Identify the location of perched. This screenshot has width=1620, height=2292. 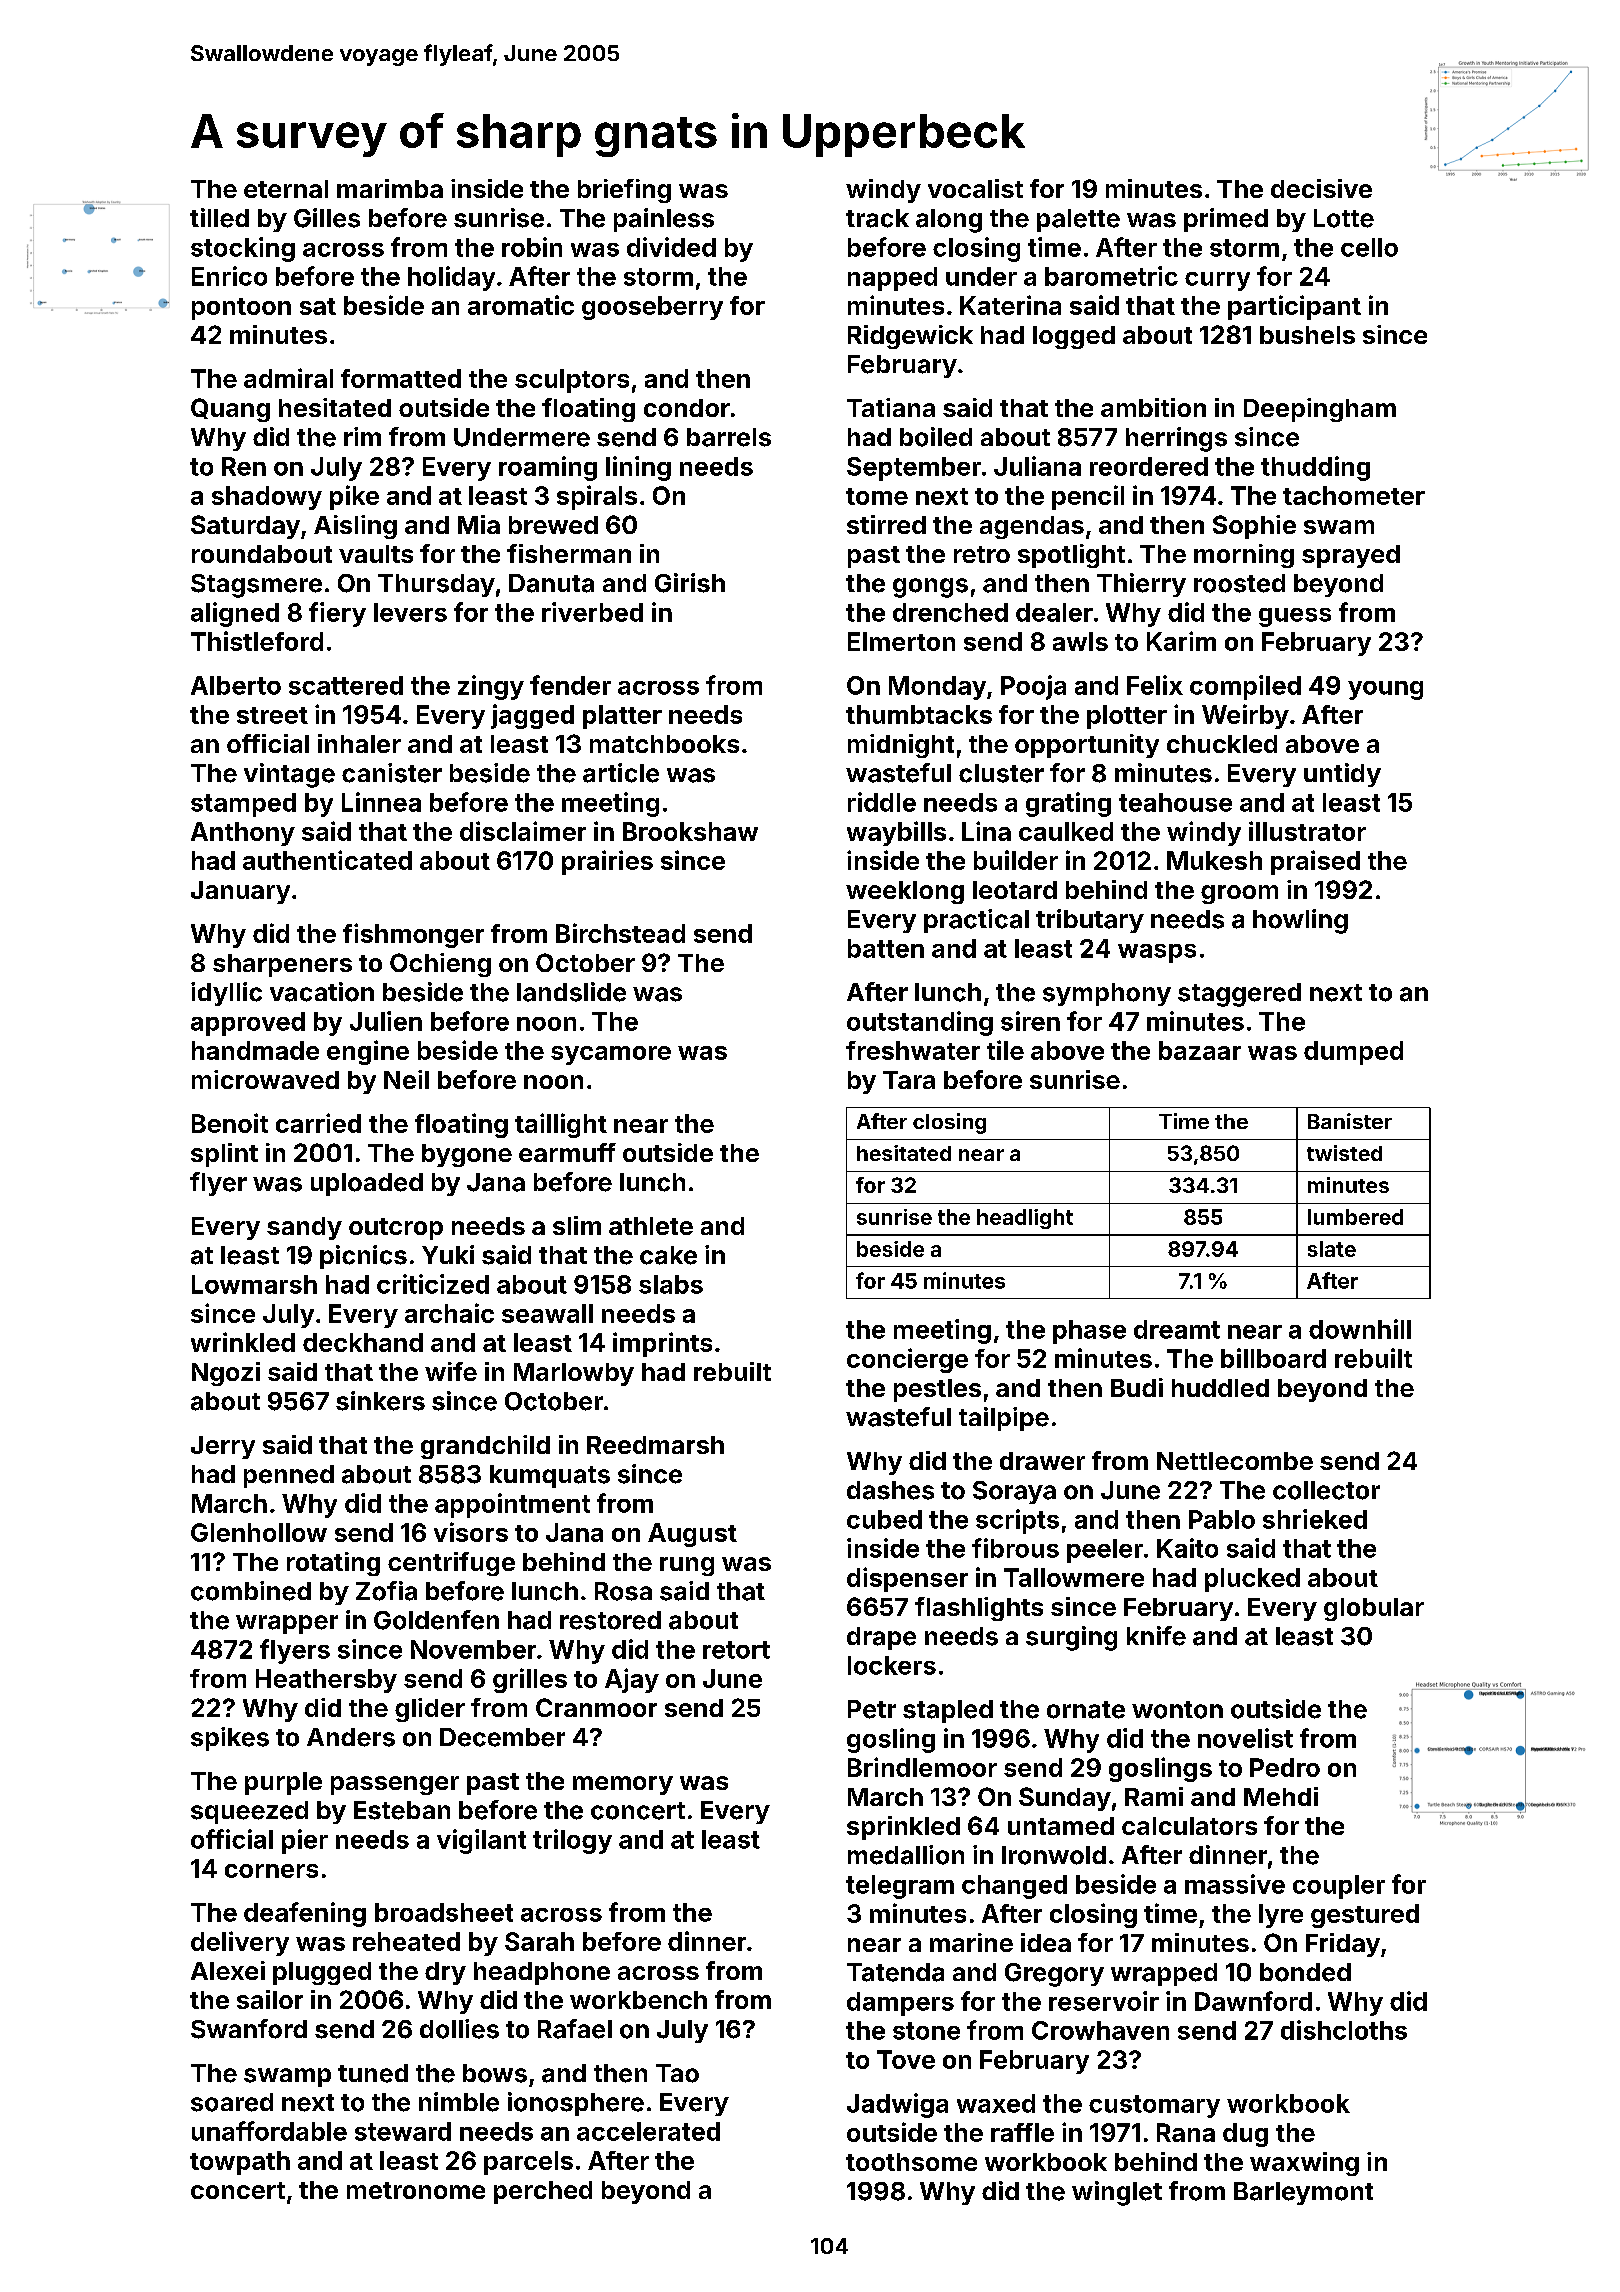
(543, 2192).
